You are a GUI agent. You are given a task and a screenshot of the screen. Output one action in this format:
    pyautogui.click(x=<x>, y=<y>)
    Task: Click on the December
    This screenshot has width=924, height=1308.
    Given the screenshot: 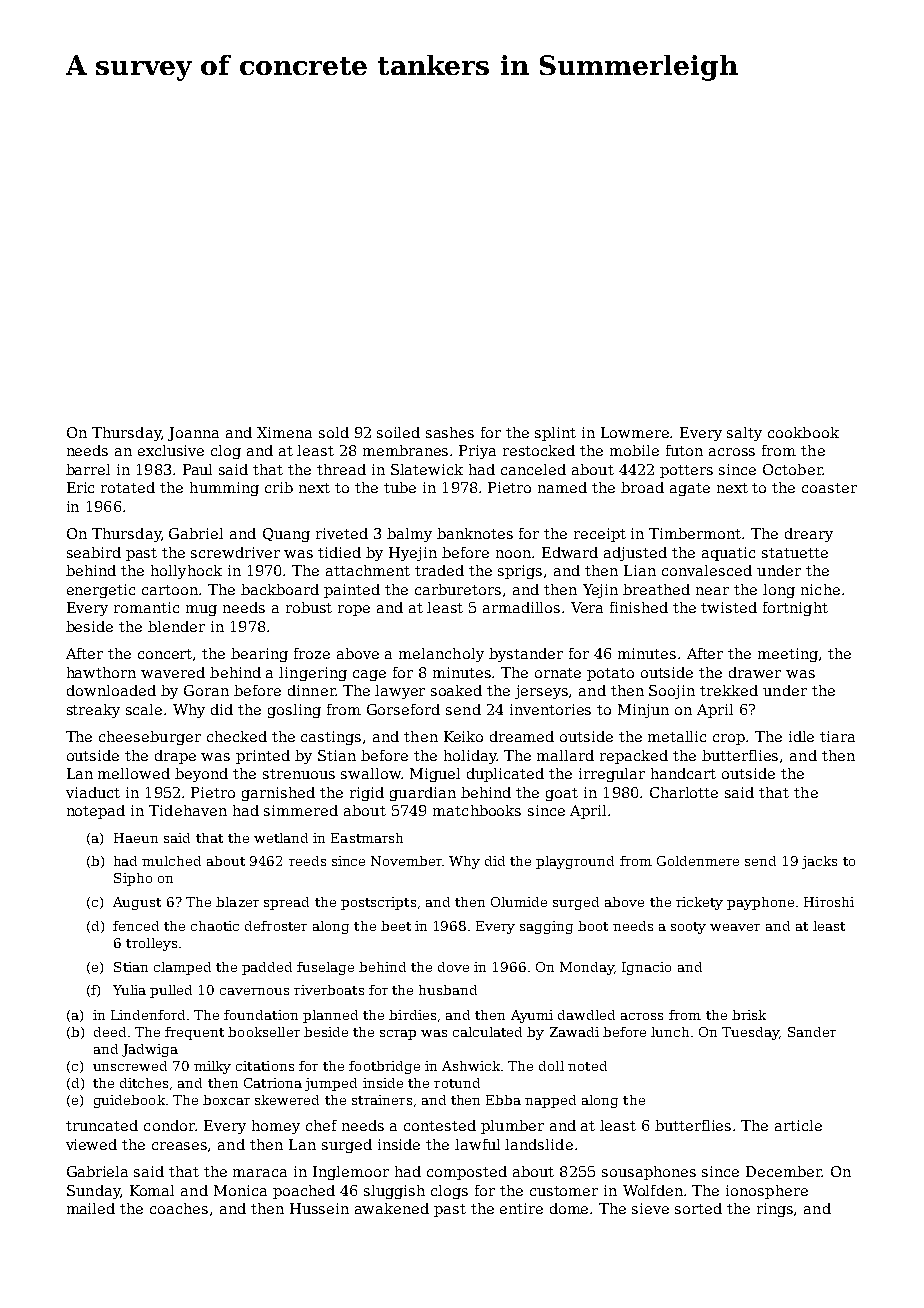 What is the action you would take?
    pyautogui.click(x=784, y=1171)
